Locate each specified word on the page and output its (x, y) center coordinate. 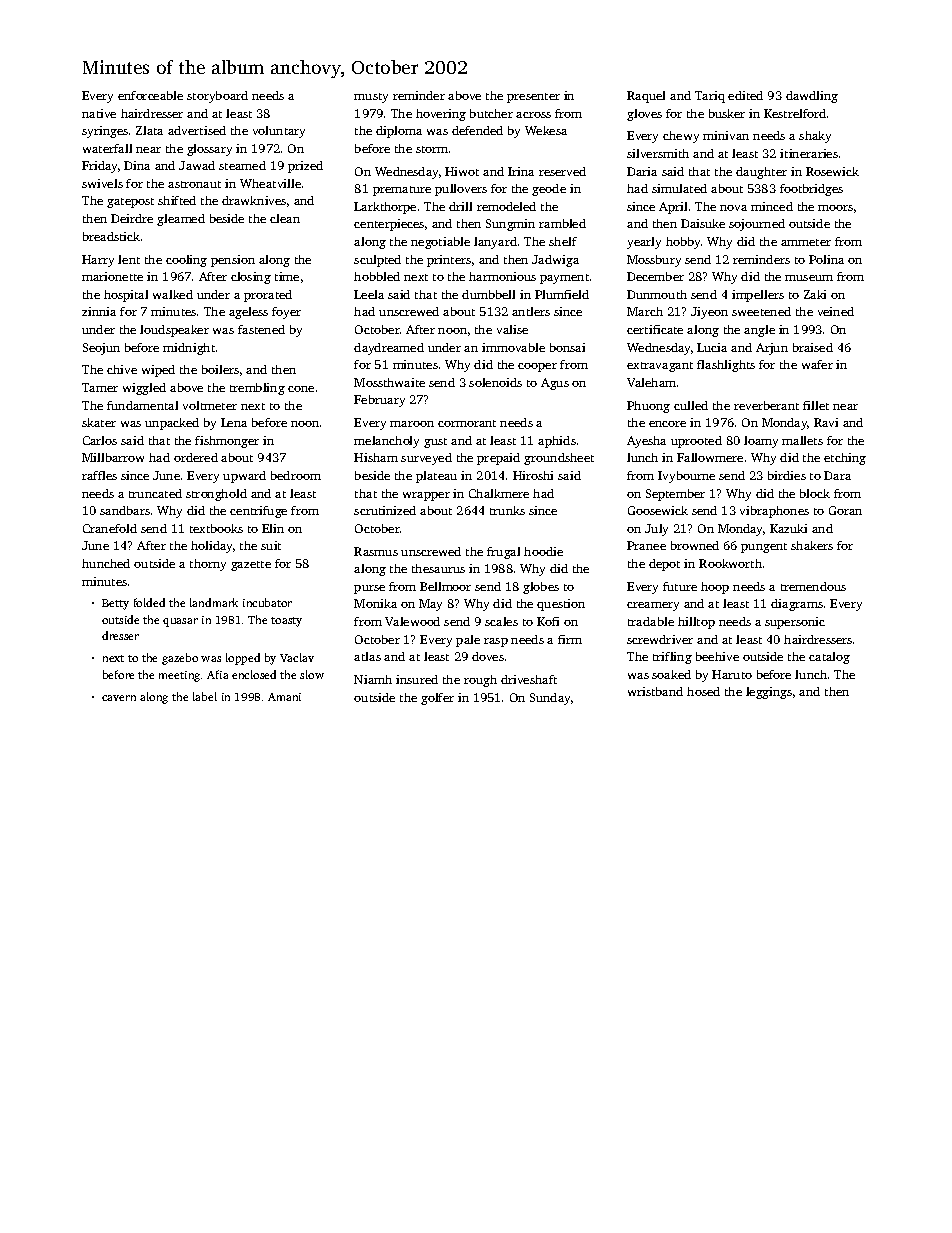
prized (305, 167)
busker (727, 113)
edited (745, 95)
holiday (211, 547)
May (430, 605)
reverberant (766, 405)
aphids (557, 442)
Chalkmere (499, 493)
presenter (533, 98)
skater (99, 422)
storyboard (217, 97)
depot (664, 565)
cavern (119, 698)
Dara (837, 475)
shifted (177, 200)
